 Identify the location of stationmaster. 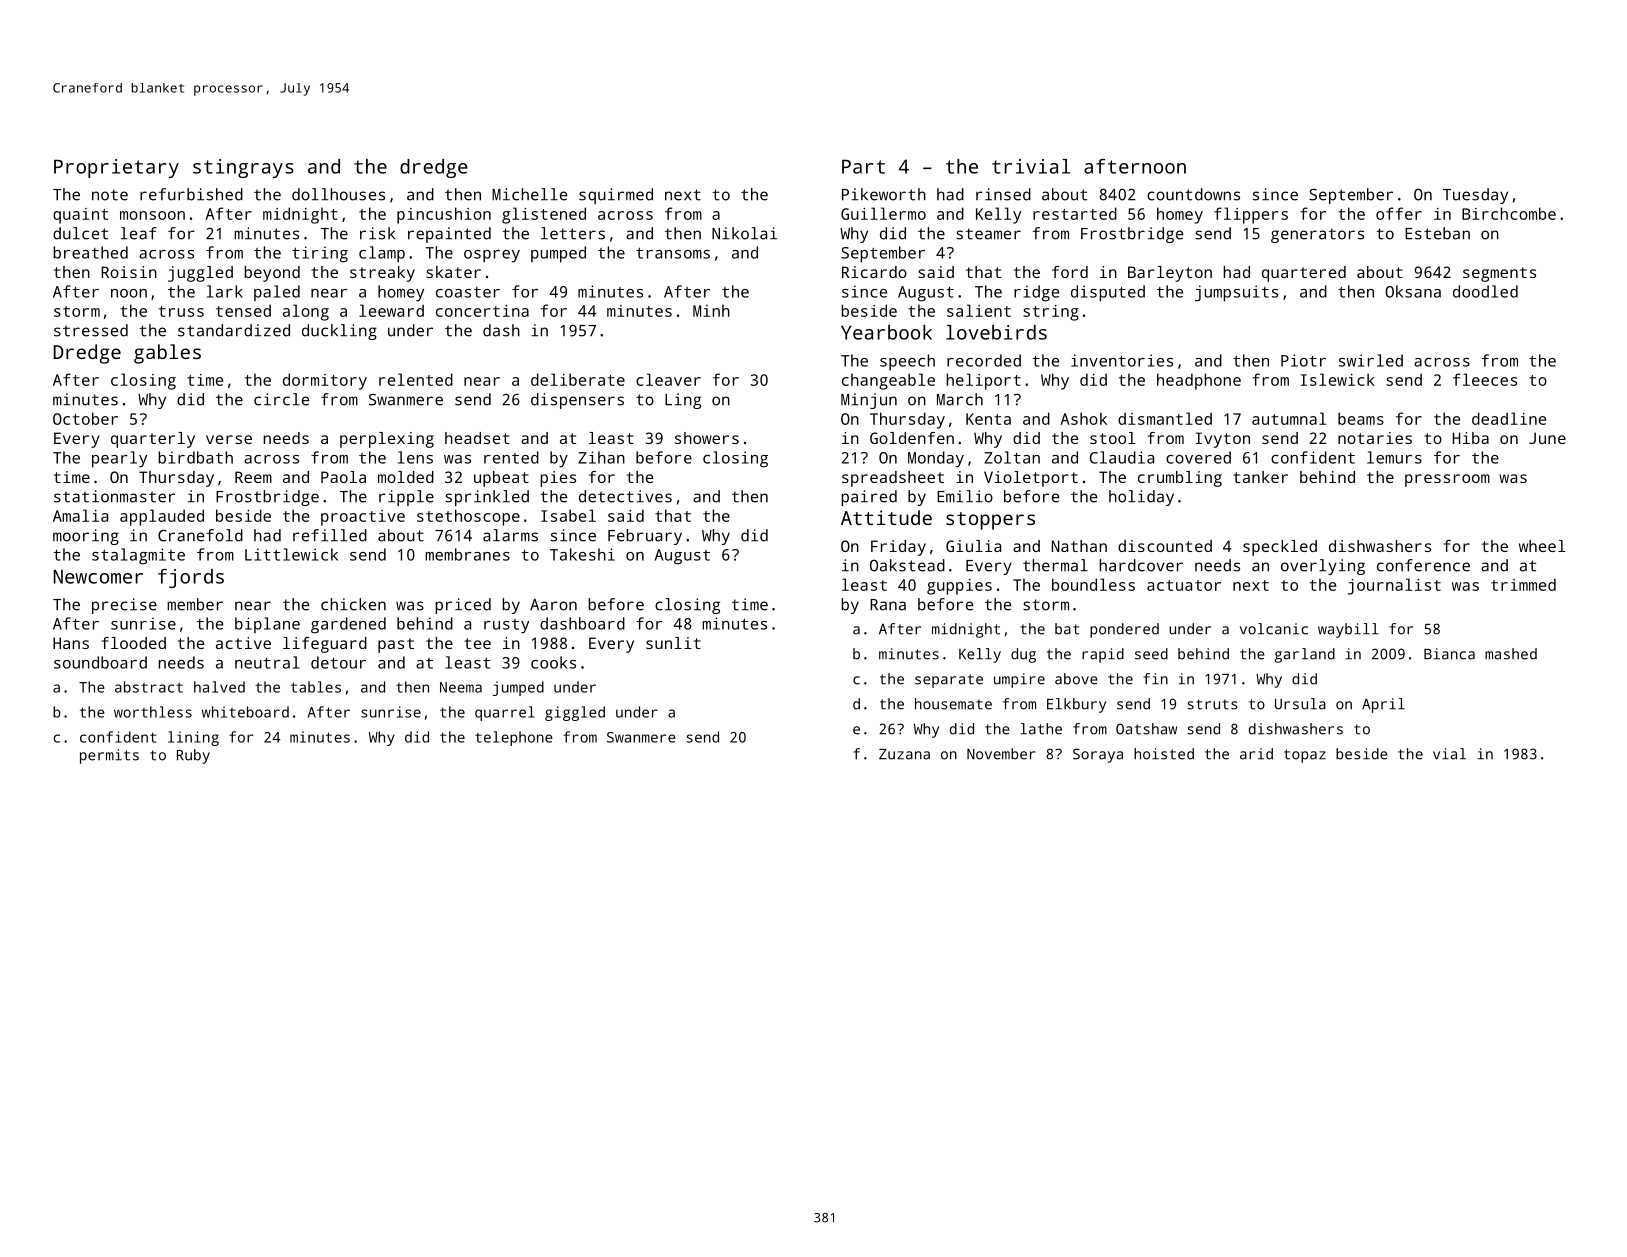
(114, 496).
